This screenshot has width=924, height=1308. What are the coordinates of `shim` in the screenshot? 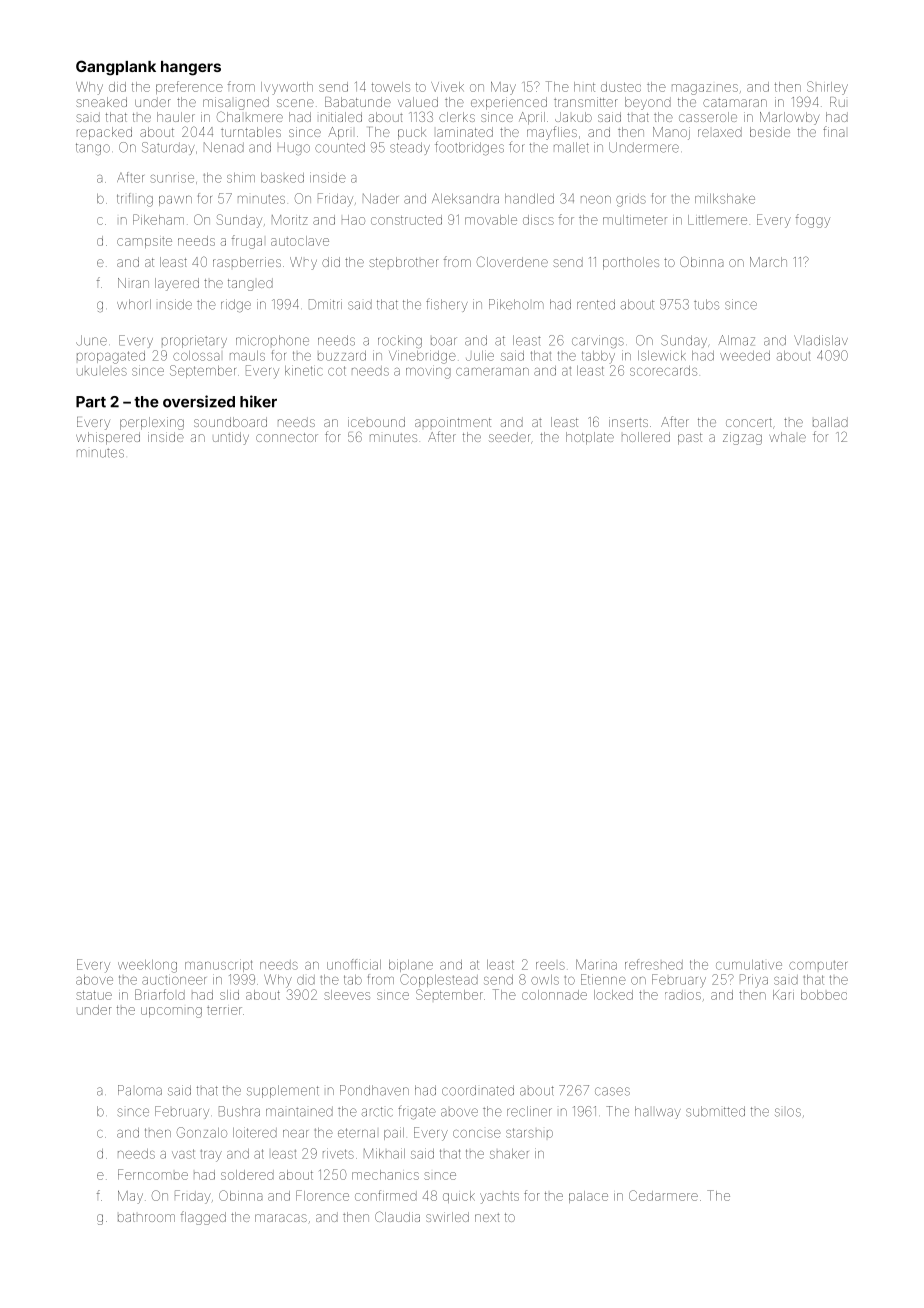 It's located at (241, 177).
